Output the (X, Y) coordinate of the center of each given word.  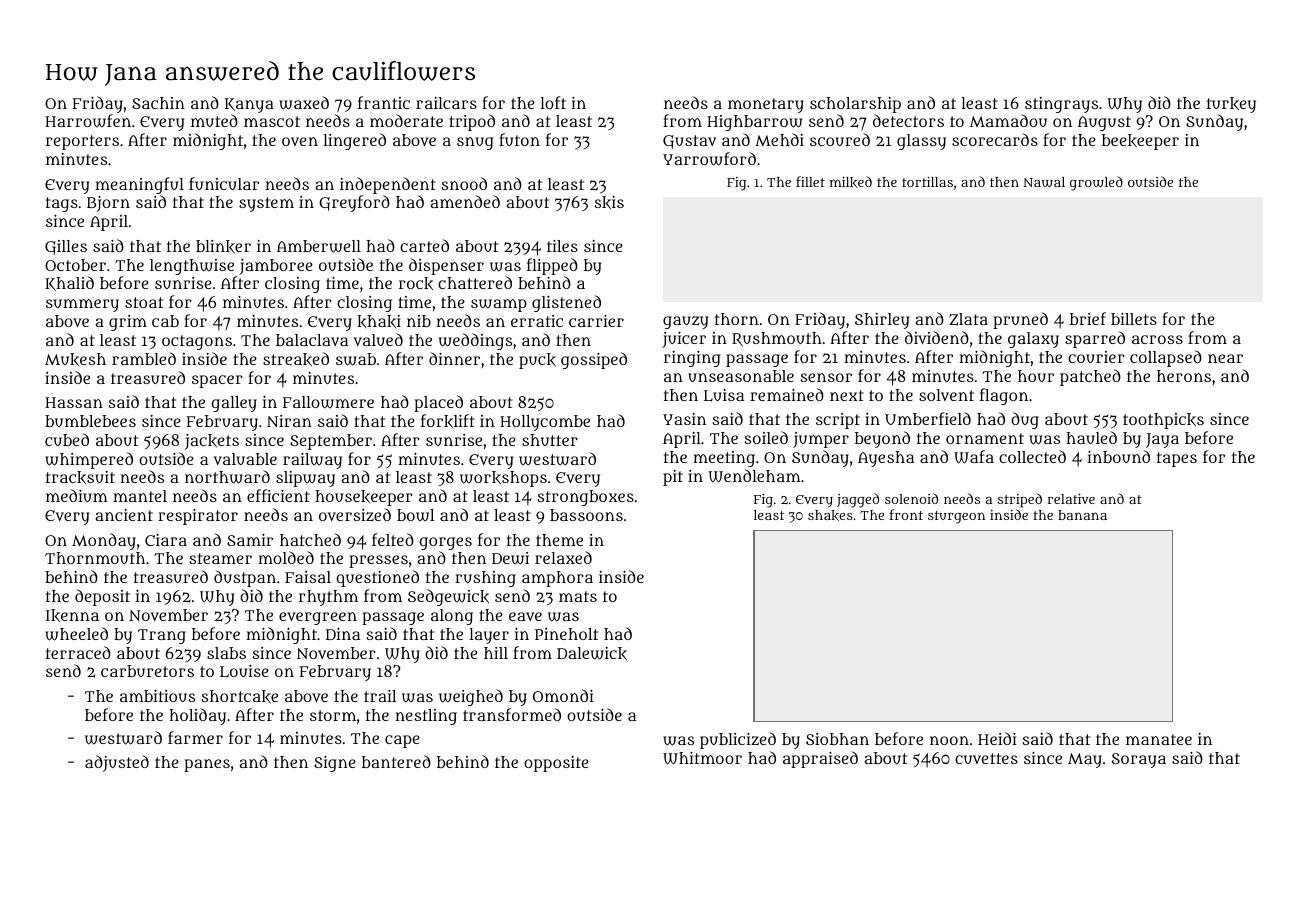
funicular (224, 183)
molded (286, 557)
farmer (195, 737)
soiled (766, 437)
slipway (305, 479)
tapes (1177, 459)
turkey (1231, 105)
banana (1082, 515)
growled (1096, 183)
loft (553, 102)
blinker (223, 247)
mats (578, 596)
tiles (562, 246)
